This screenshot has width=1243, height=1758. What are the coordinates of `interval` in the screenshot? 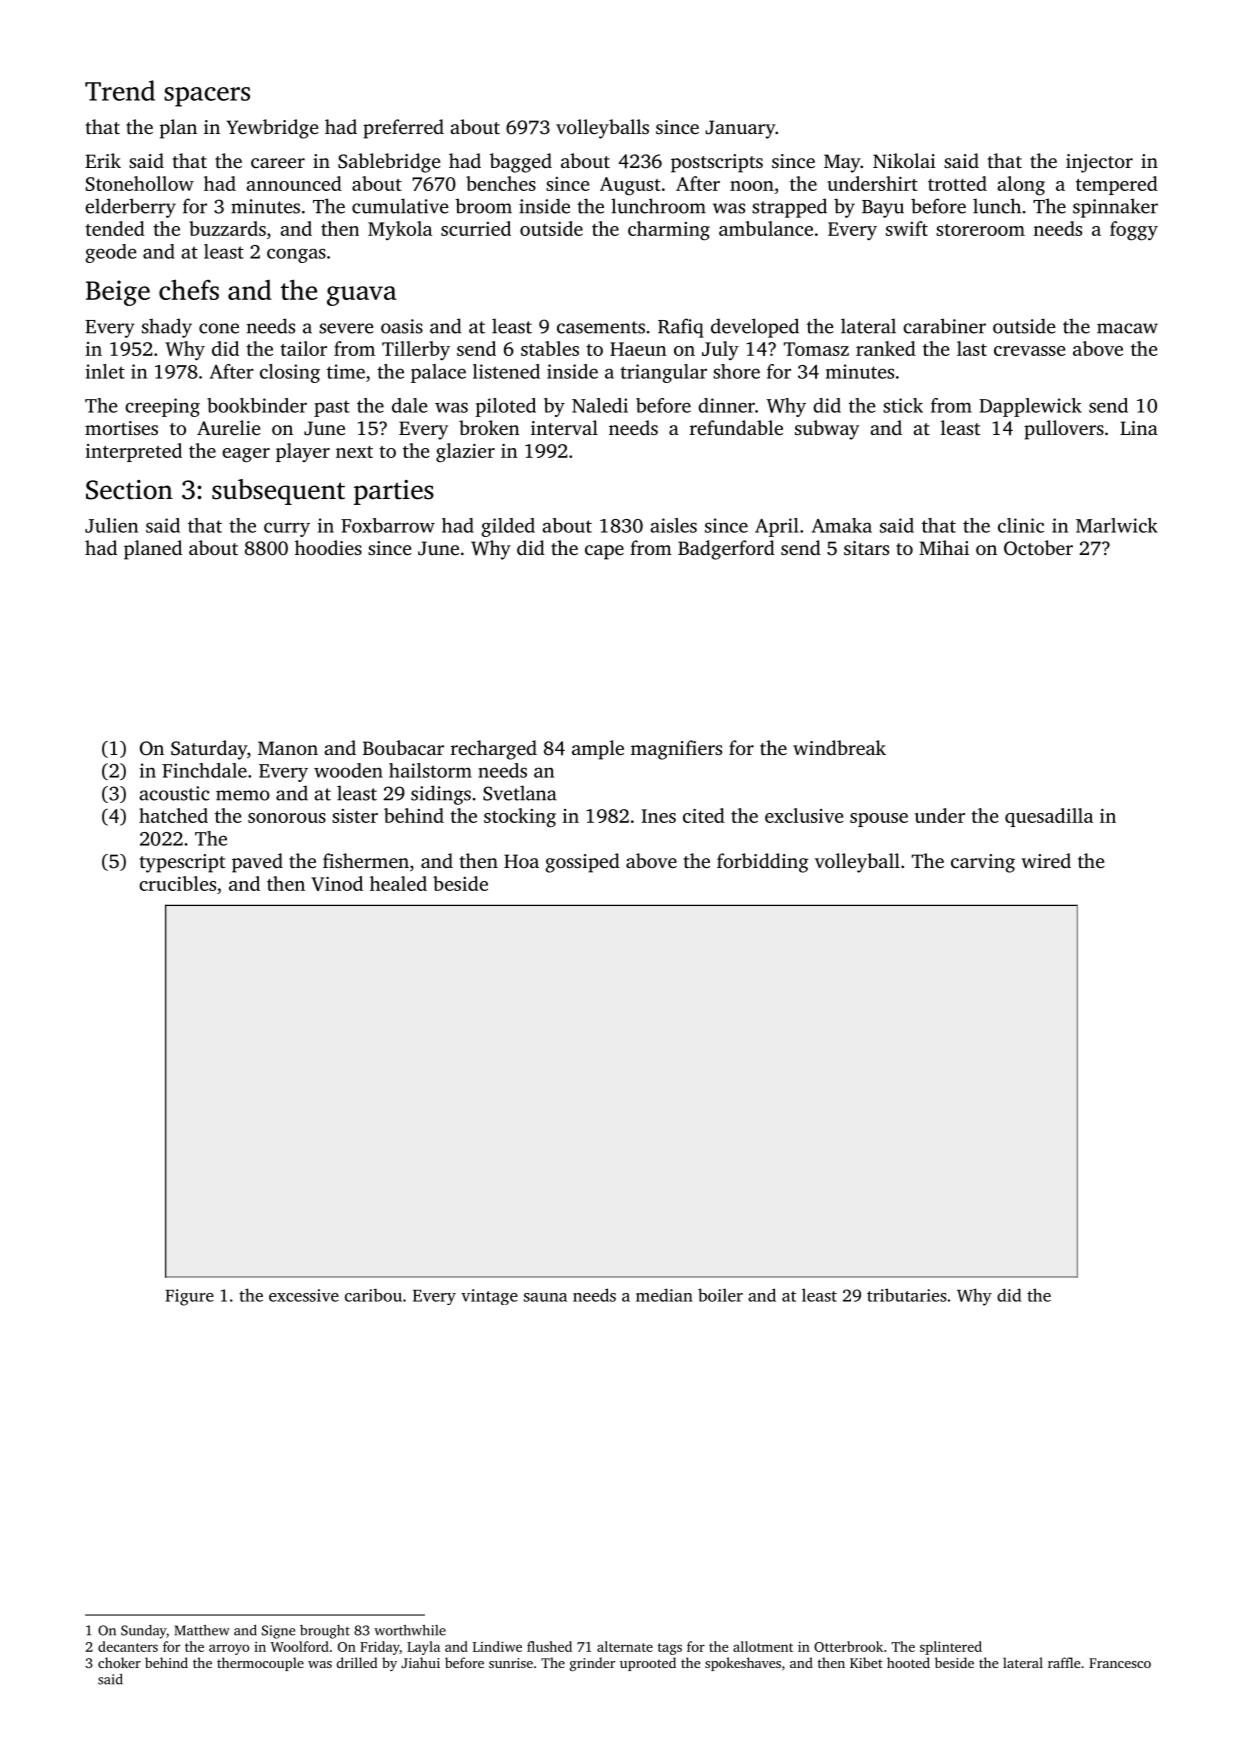 It's located at (564, 427).
